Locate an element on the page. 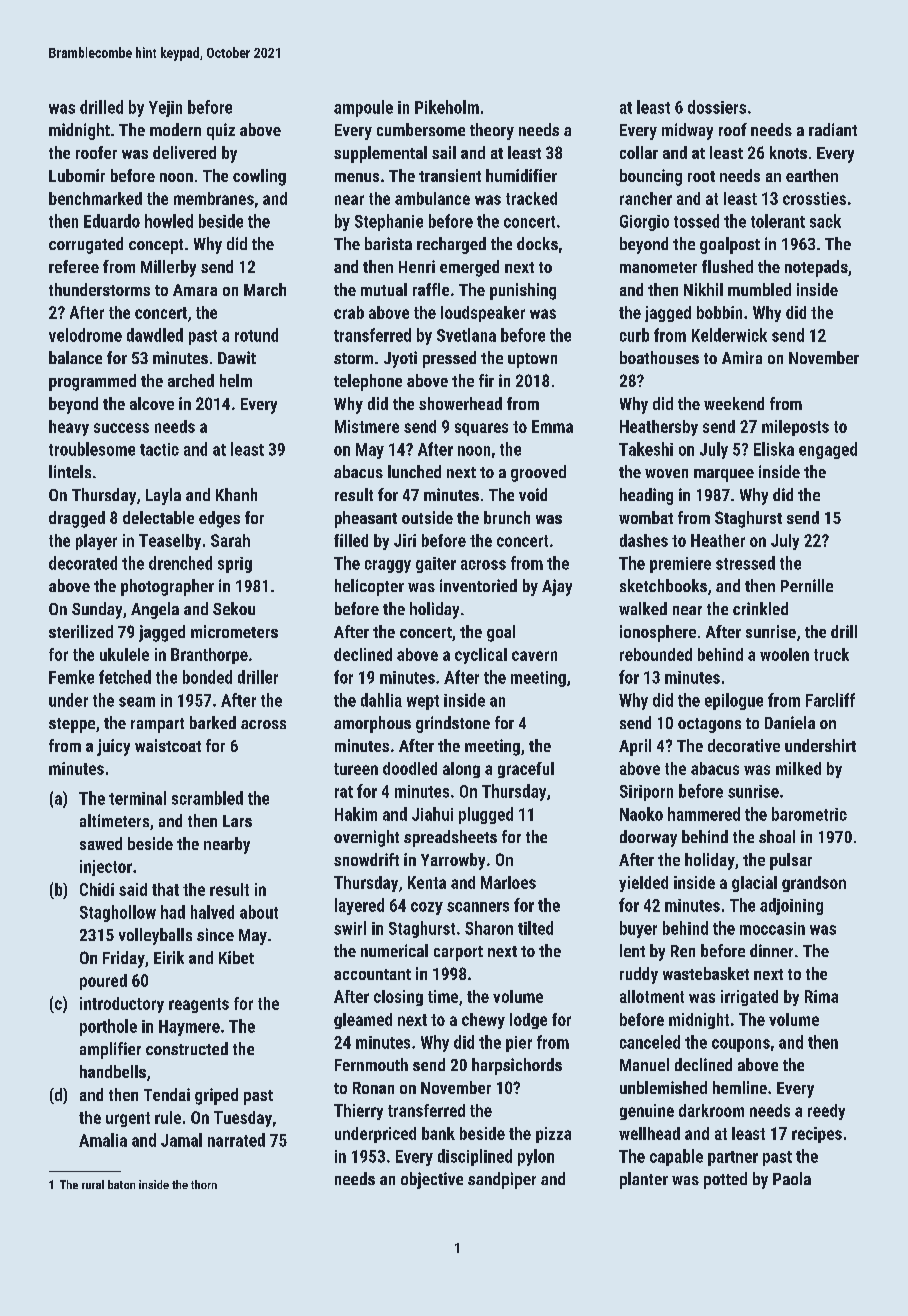 The image size is (908, 1316). constructed is located at coordinates (187, 1048).
